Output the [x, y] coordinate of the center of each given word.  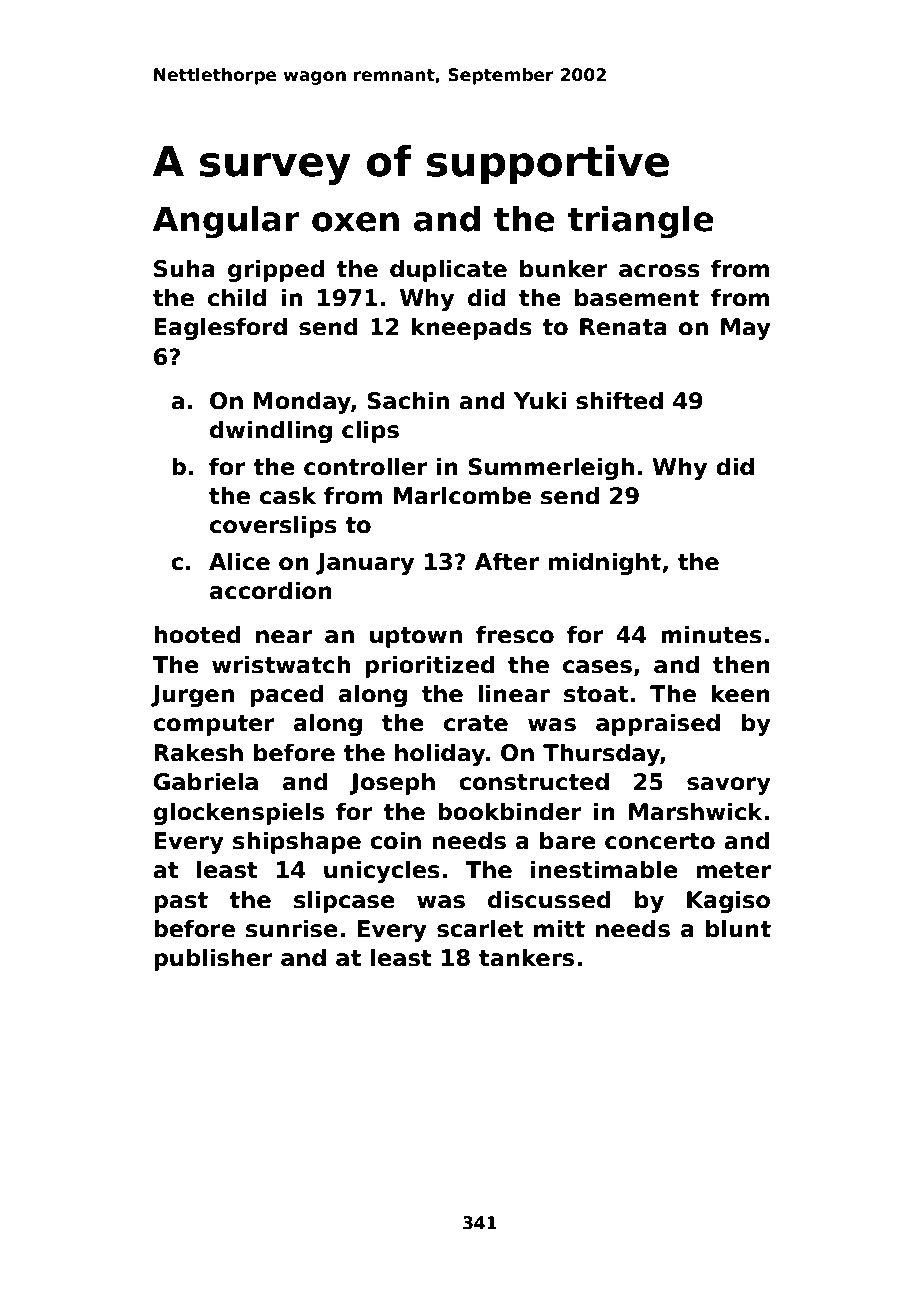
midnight [605, 563]
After [507, 561]
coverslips [273, 526]
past [181, 902]
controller [366, 466]
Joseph [392, 783]
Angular [226, 222]
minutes [711, 634]
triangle [641, 222]
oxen [355, 222]
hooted [197, 634]
